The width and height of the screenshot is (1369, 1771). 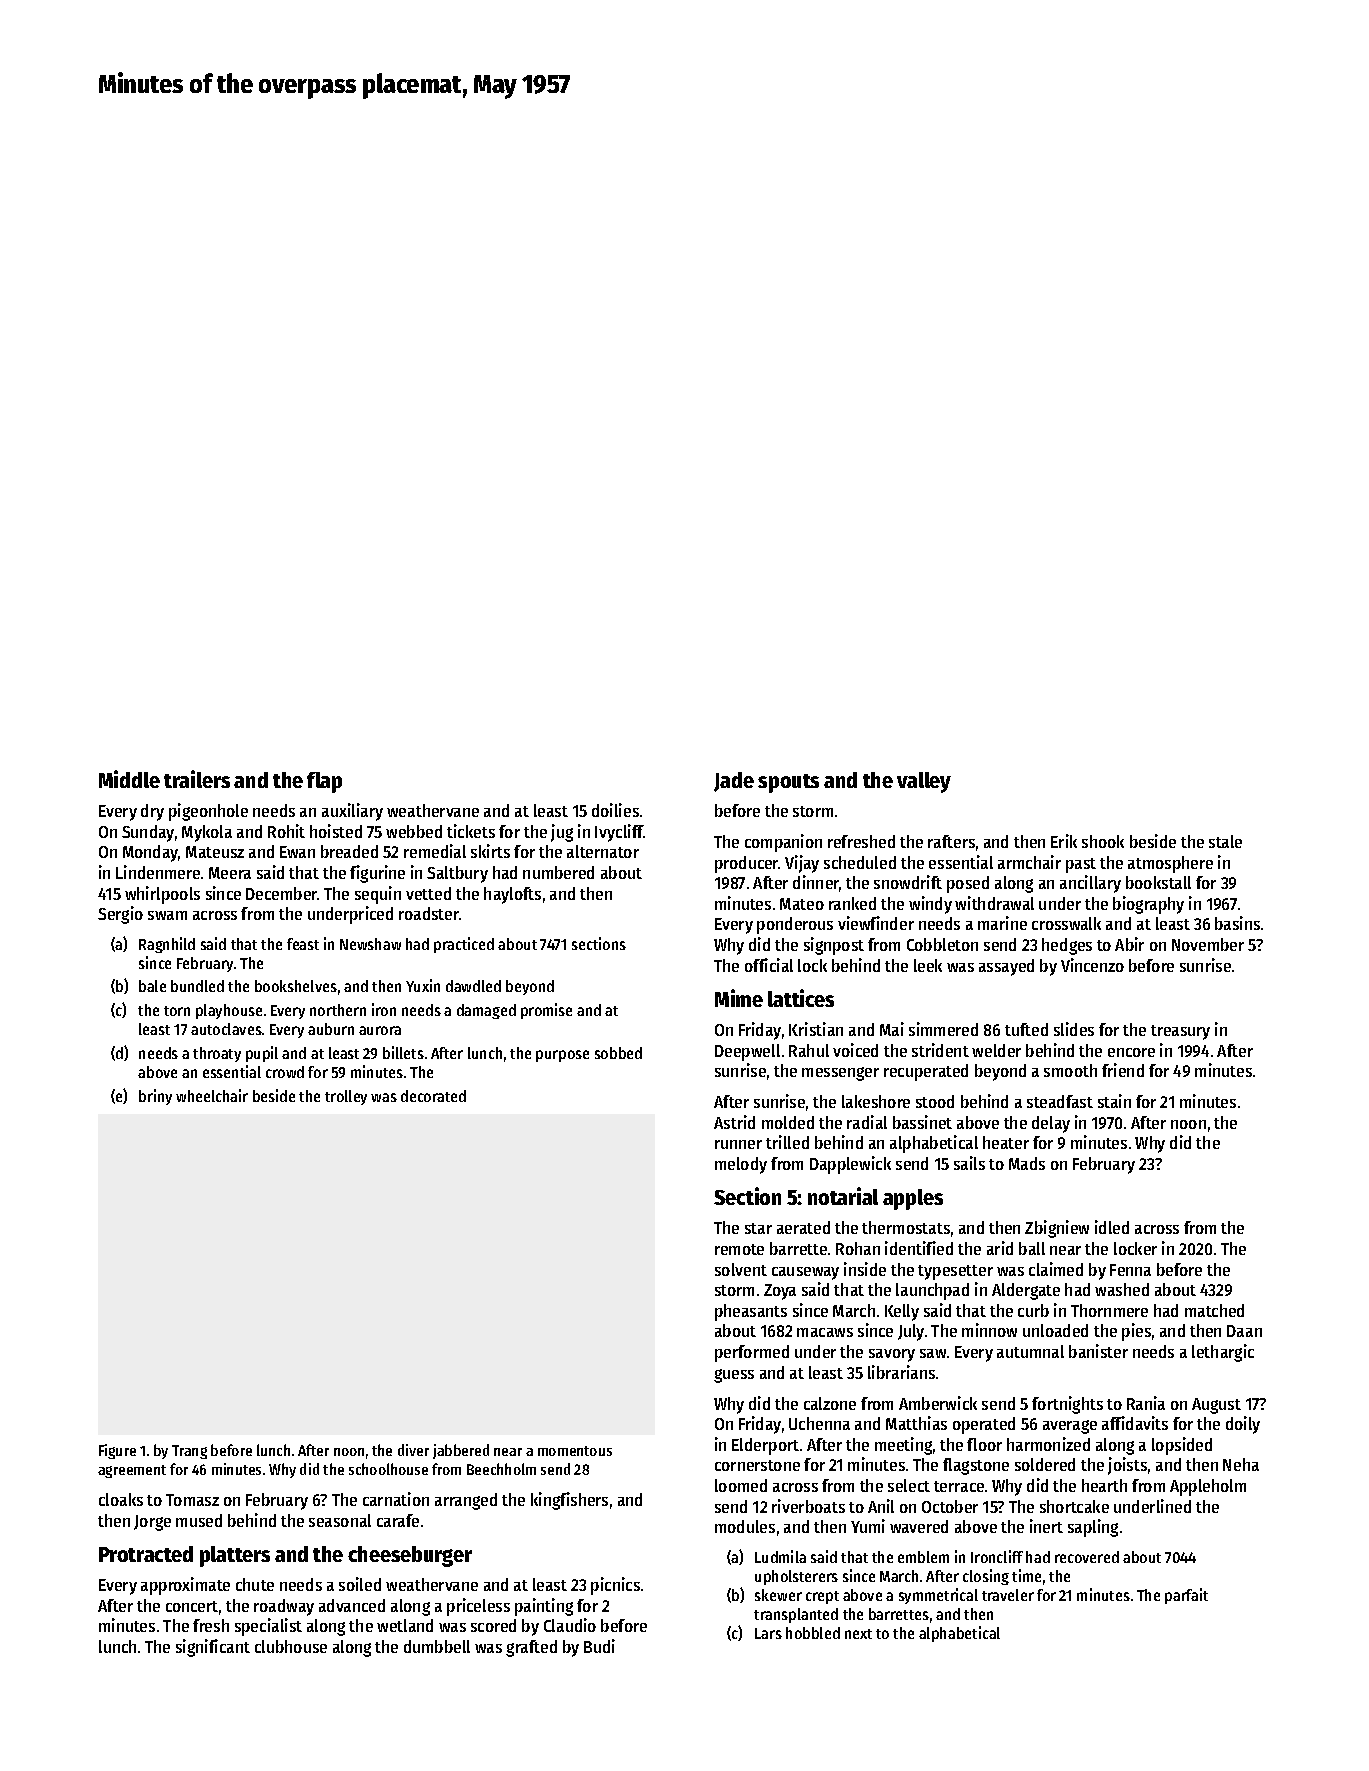 What do you see at coordinates (437, 1646) in the screenshot?
I see `dumbbell` at bounding box center [437, 1646].
